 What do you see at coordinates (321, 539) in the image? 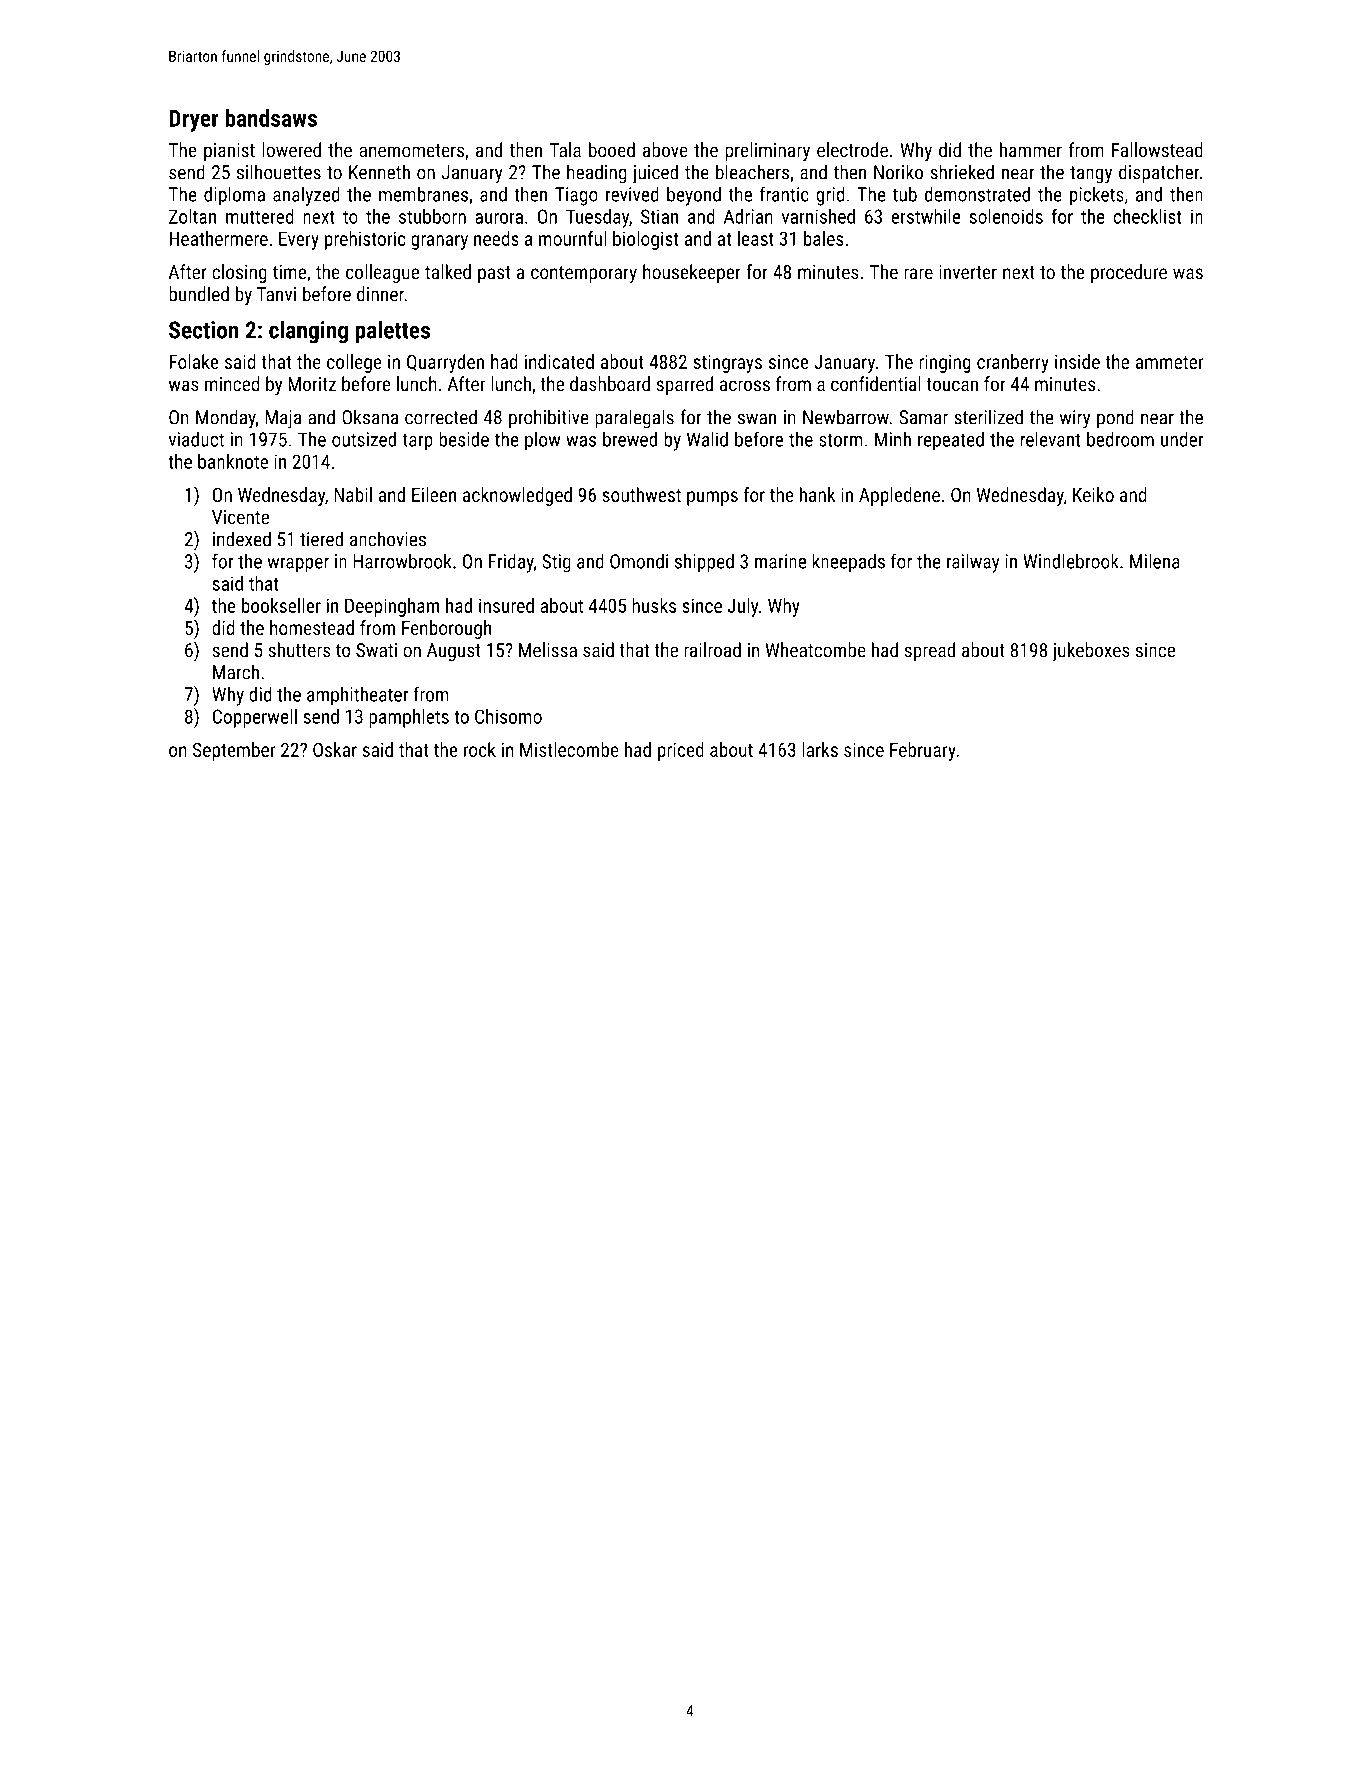
I see `tiered` at bounding box center [321, 539].
